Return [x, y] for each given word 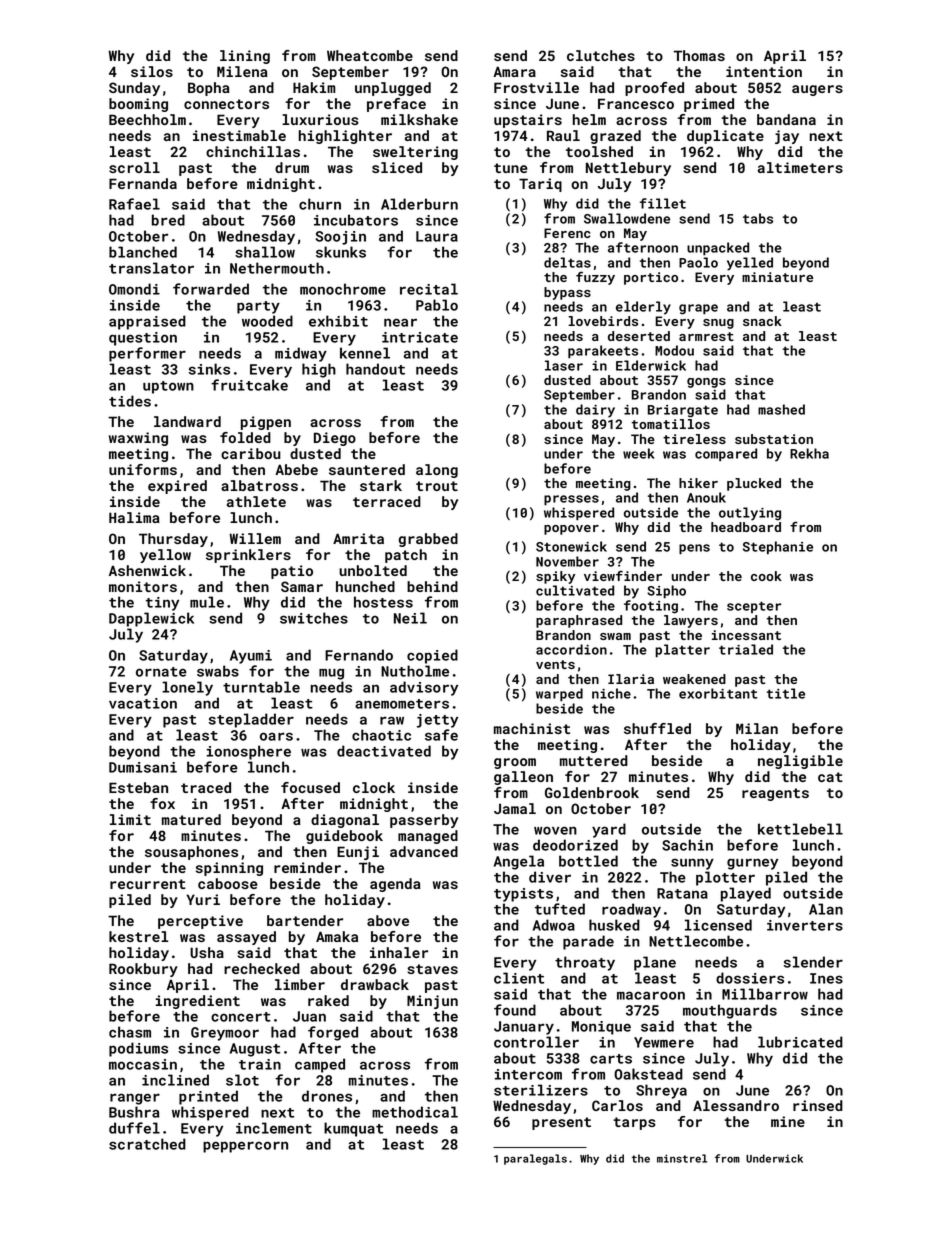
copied [432, 656]
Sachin [687, 845]
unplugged [393, 89]
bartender [305, 920]
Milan [757, 728]
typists [523, 895]
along [437, 471]
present [561, 1123]
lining [245, 57]
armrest [706, 336]
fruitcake [249, 385]
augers [817, 90]
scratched [147, 1144]
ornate [161, 672]
